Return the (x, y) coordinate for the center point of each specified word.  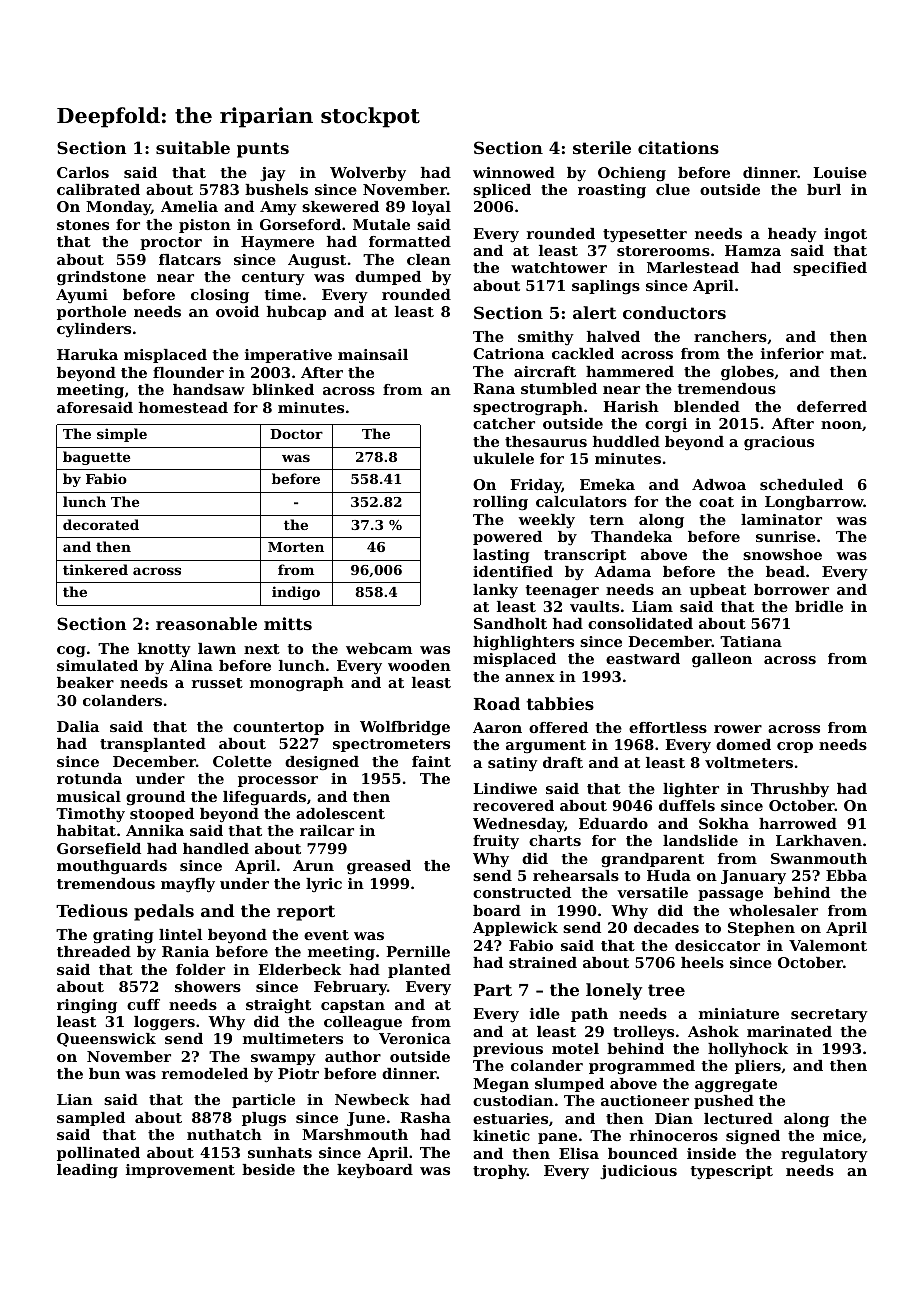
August (317, 261)
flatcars (190, 259)
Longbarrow (814, 503)
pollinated (98, 1154)
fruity (496, 842)
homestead (183, 407)
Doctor (296, 434)
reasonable (206, 623)
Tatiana (751, 641)
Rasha (425, 1117)
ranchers (730, 336)
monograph (297, 684)
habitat (86, 830)
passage (730, 896)
